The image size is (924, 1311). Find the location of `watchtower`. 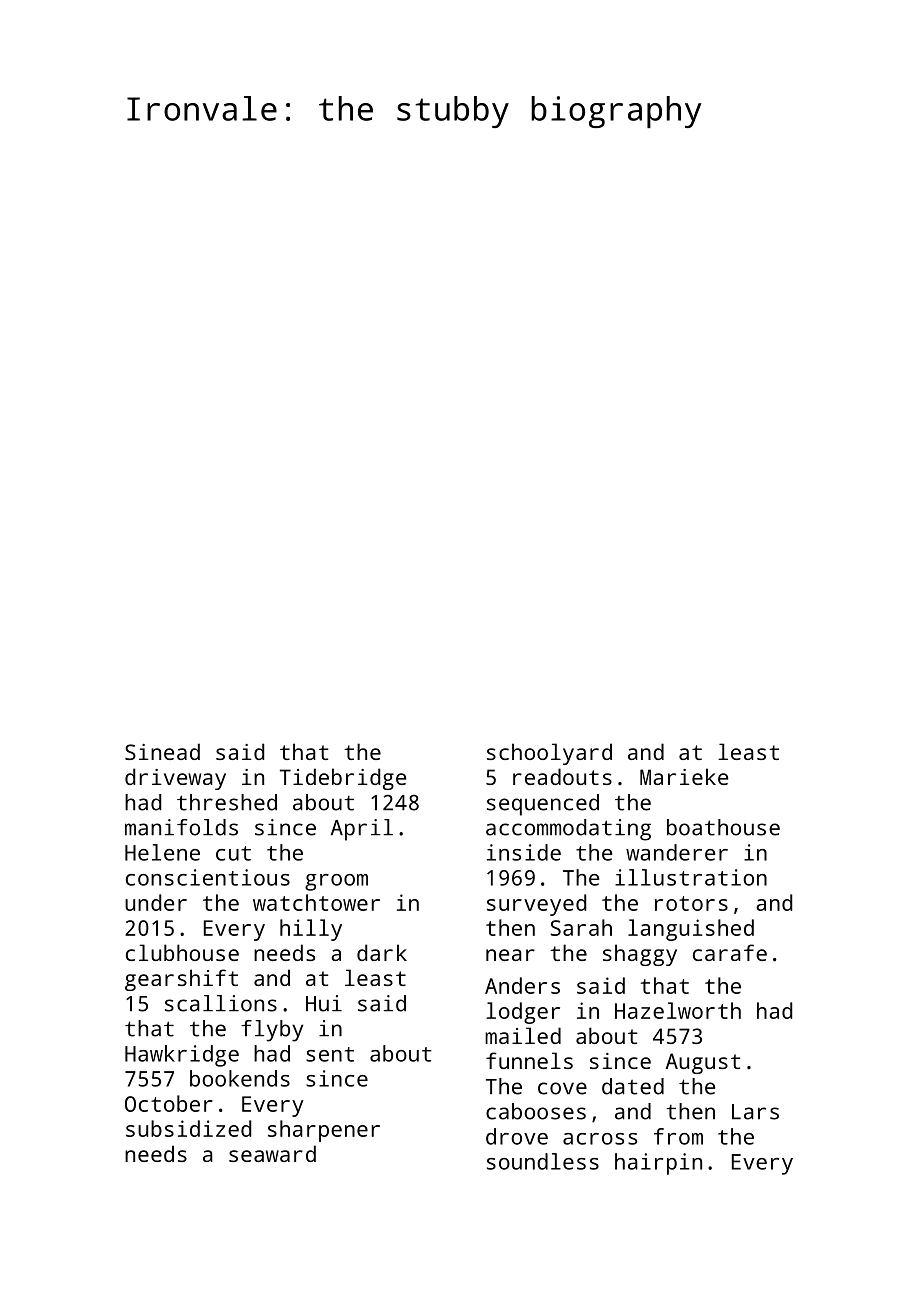

watchtower is located at coordinates (316, 902).
